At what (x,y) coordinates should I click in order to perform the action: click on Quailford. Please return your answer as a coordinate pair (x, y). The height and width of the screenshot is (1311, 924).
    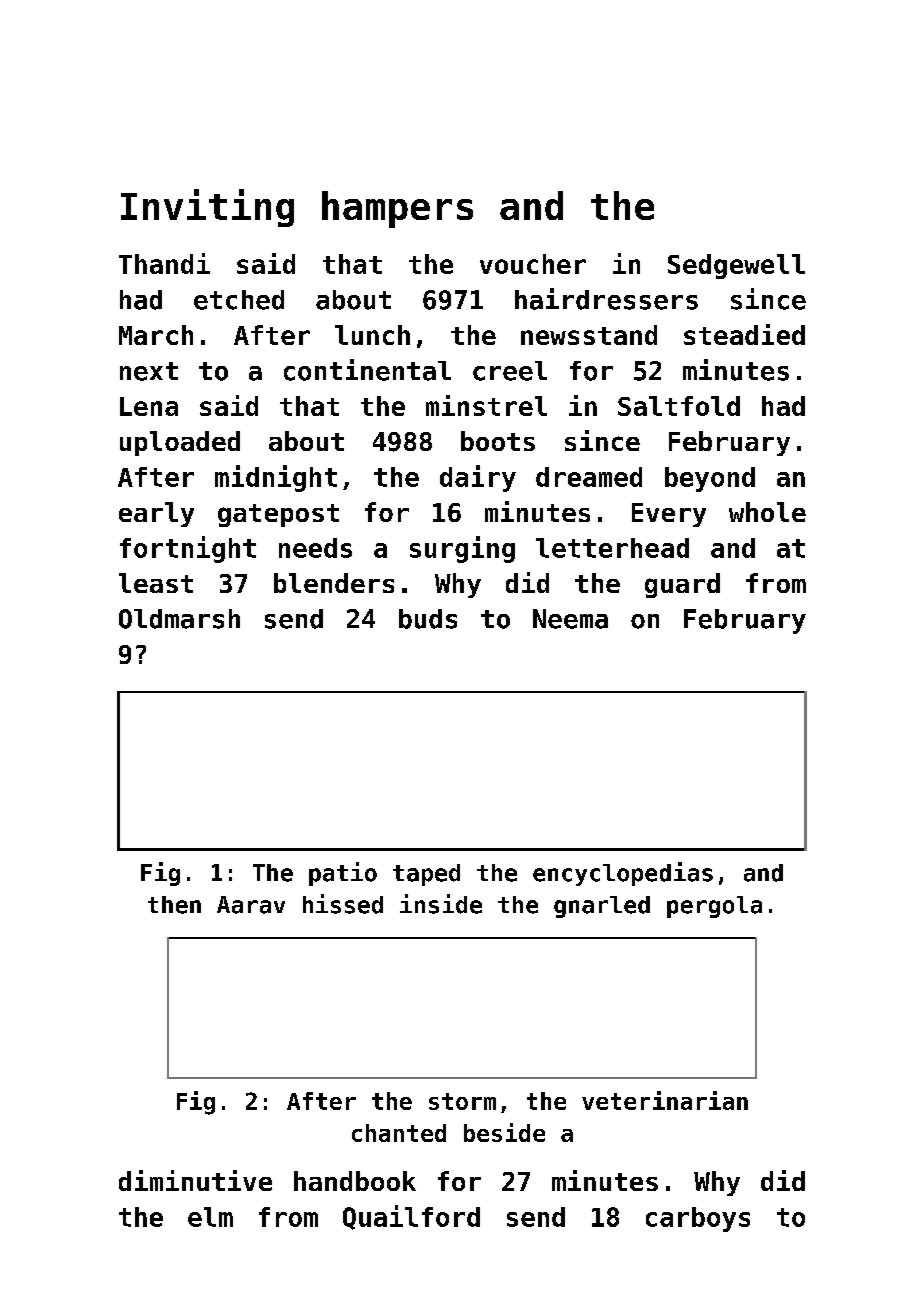
    Looking at the image, I should click on (411, 1217).
